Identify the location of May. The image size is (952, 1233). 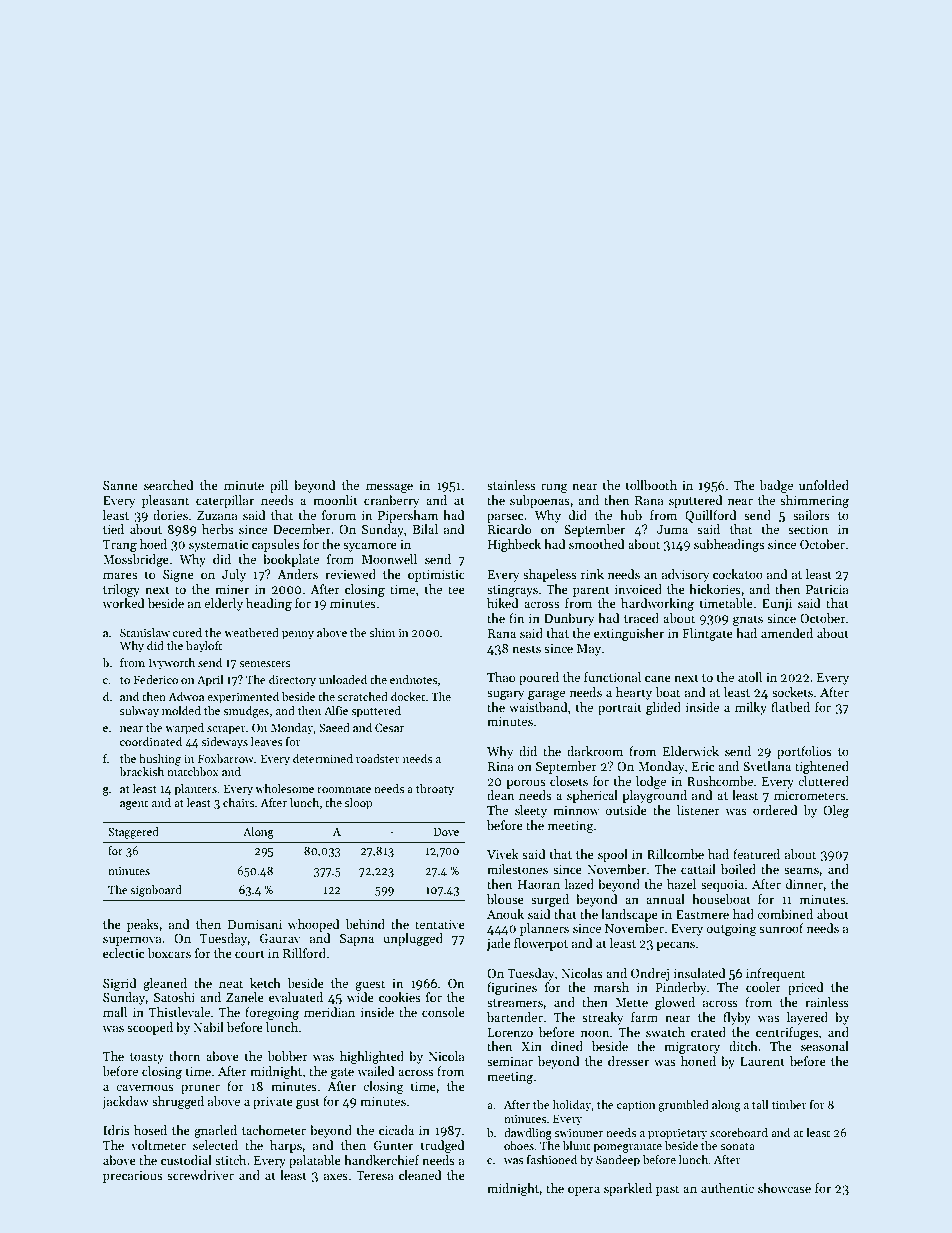
(589, 650).
